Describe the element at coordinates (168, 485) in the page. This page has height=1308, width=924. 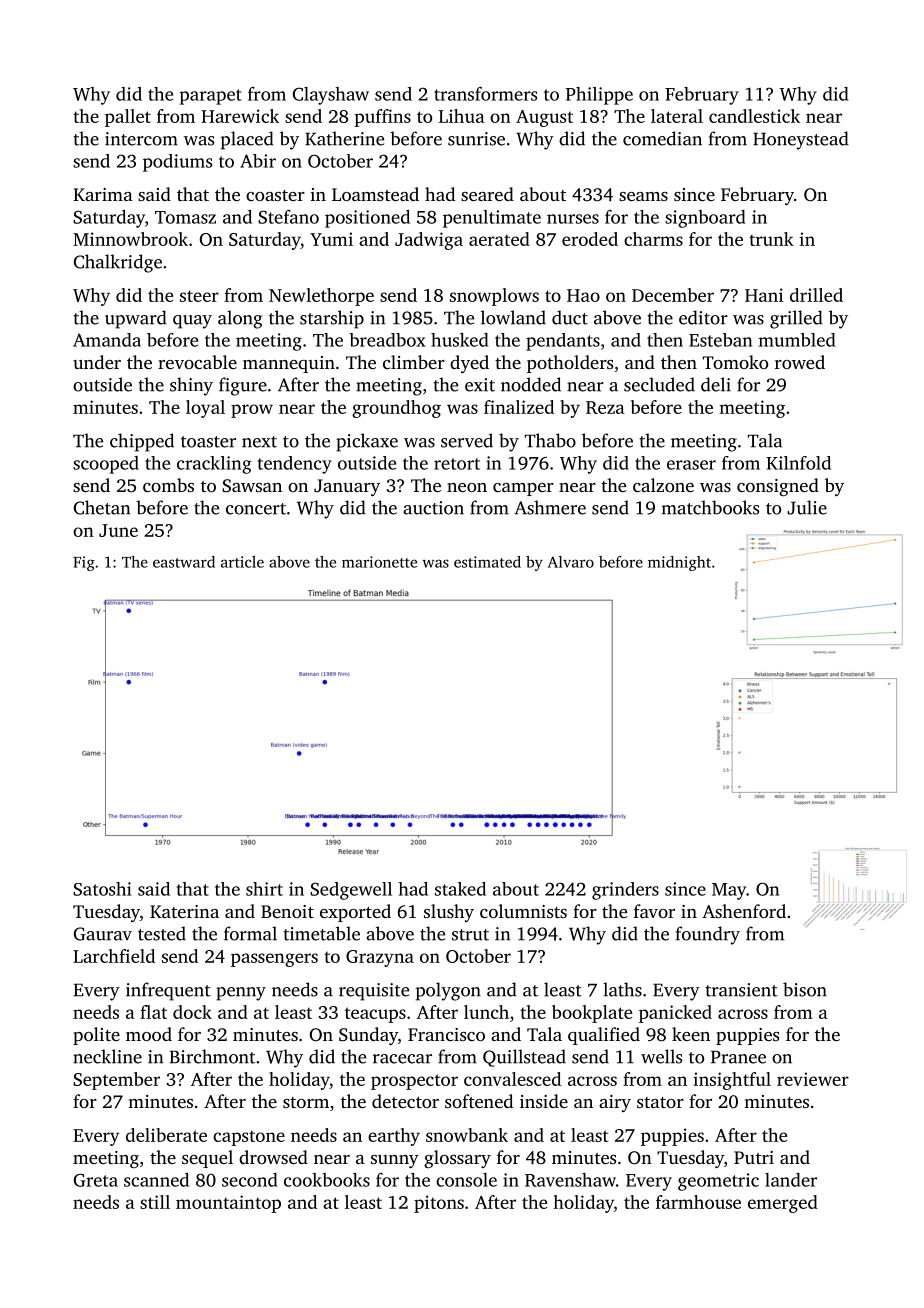
I see `combs` at that location.
